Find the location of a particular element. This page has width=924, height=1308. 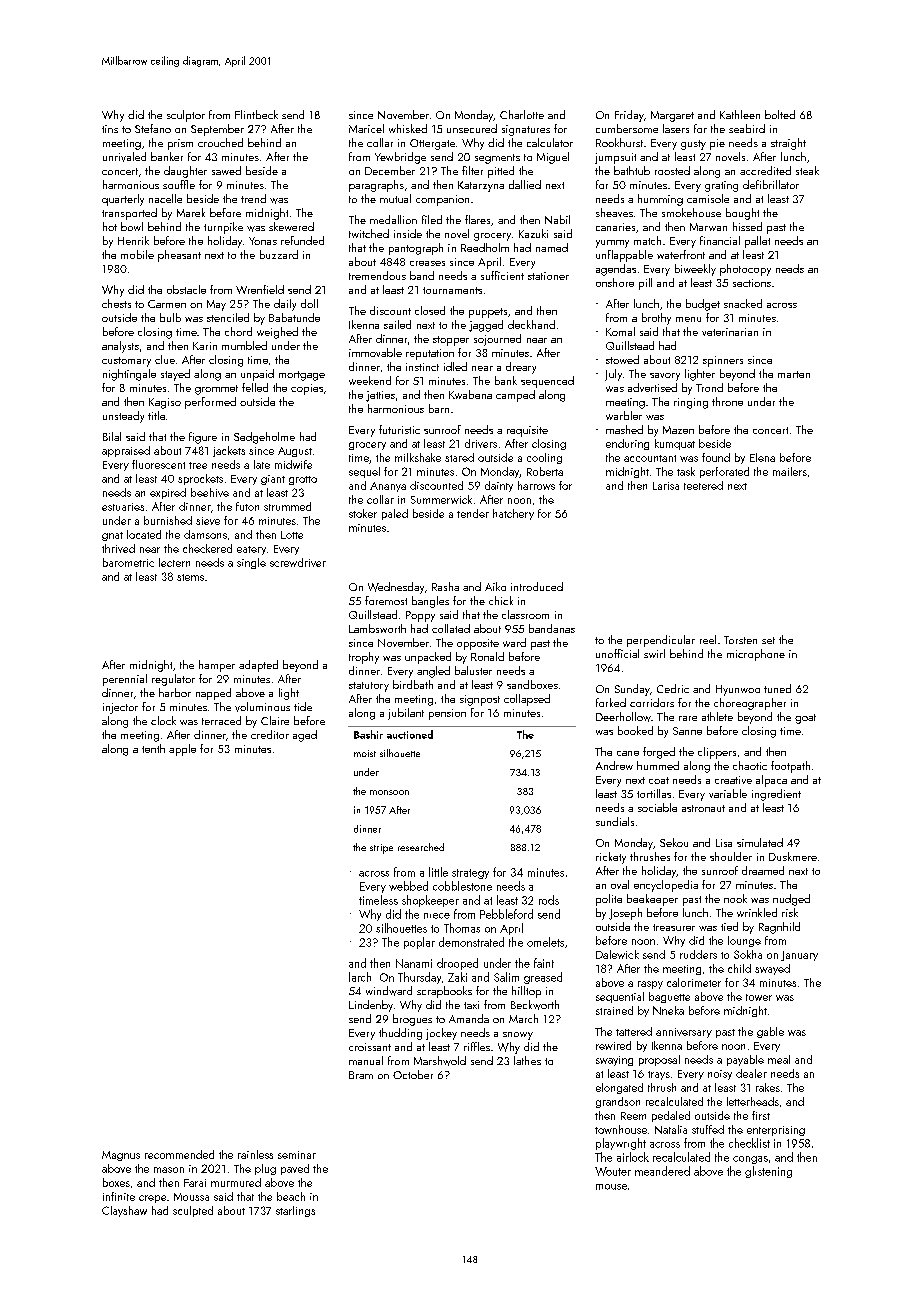

beehive is located at coordinates (210, 492).
